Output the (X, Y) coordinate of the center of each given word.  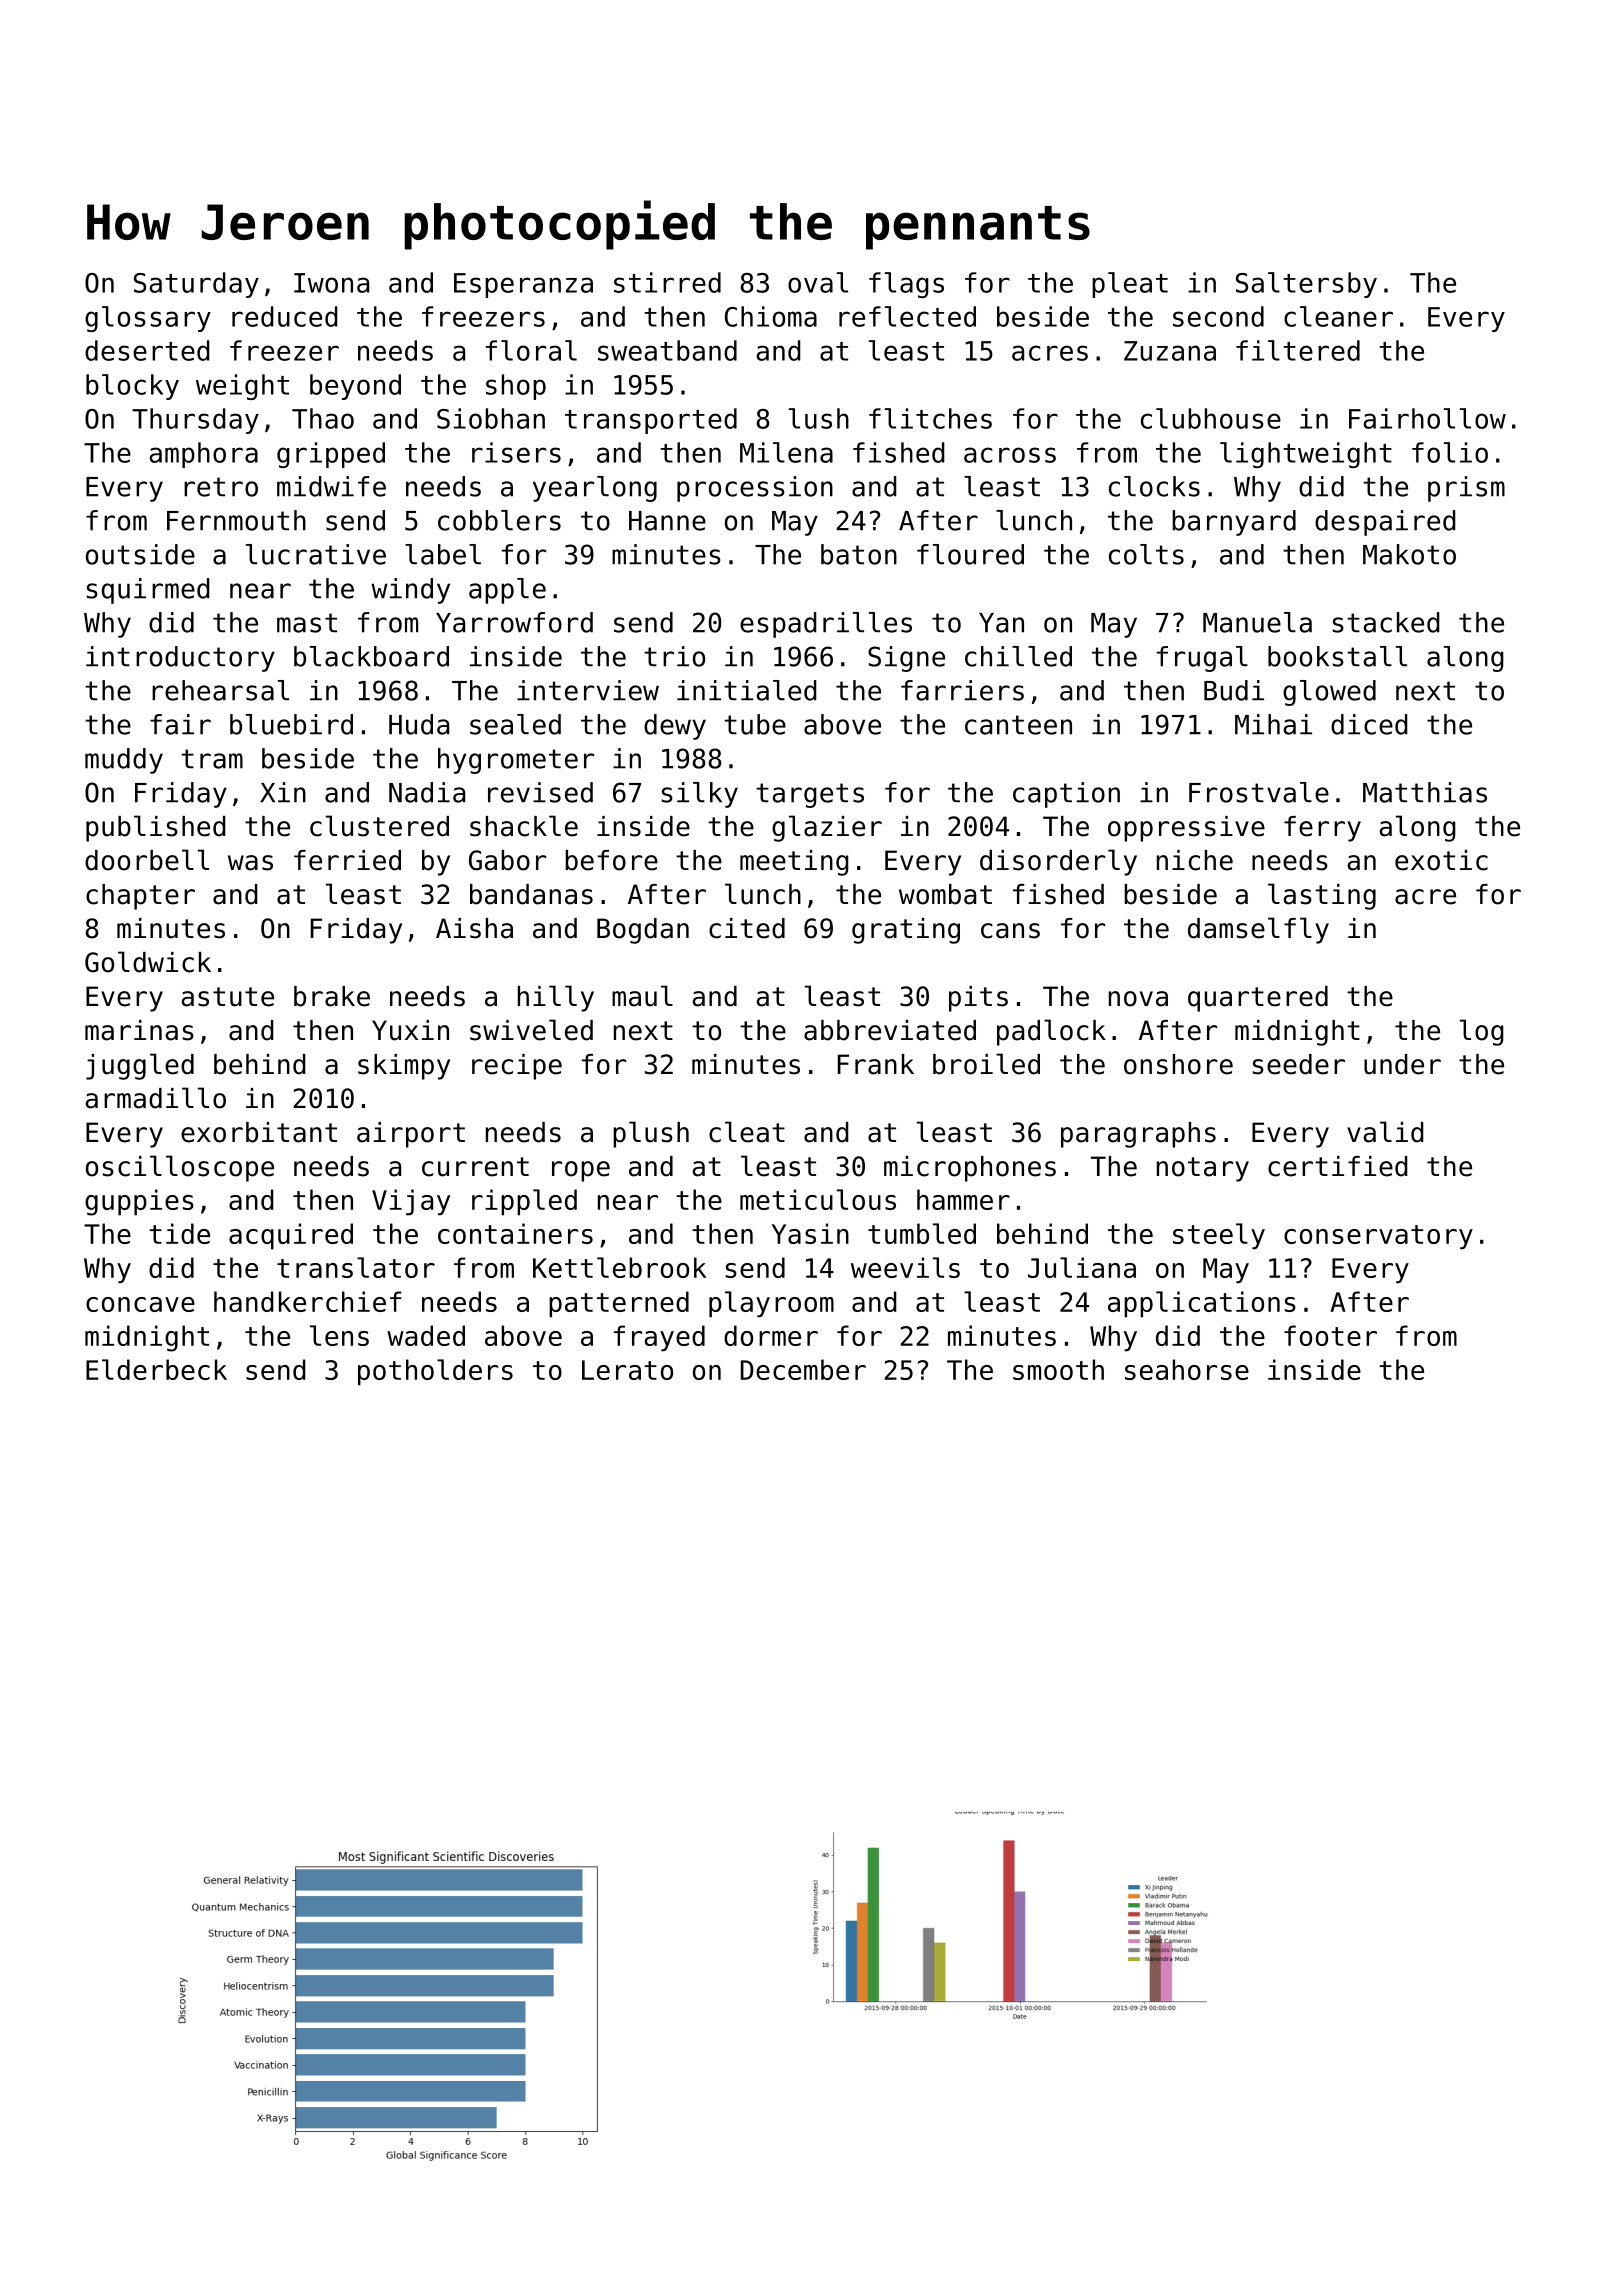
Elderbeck (156, 1369)
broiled (986, 1064)
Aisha (474, 928)
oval (818, 282)
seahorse (1187, 1369)
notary (1203, 1169)
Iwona (331, 283)
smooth (1058, 1369)
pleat (1130, 285)
